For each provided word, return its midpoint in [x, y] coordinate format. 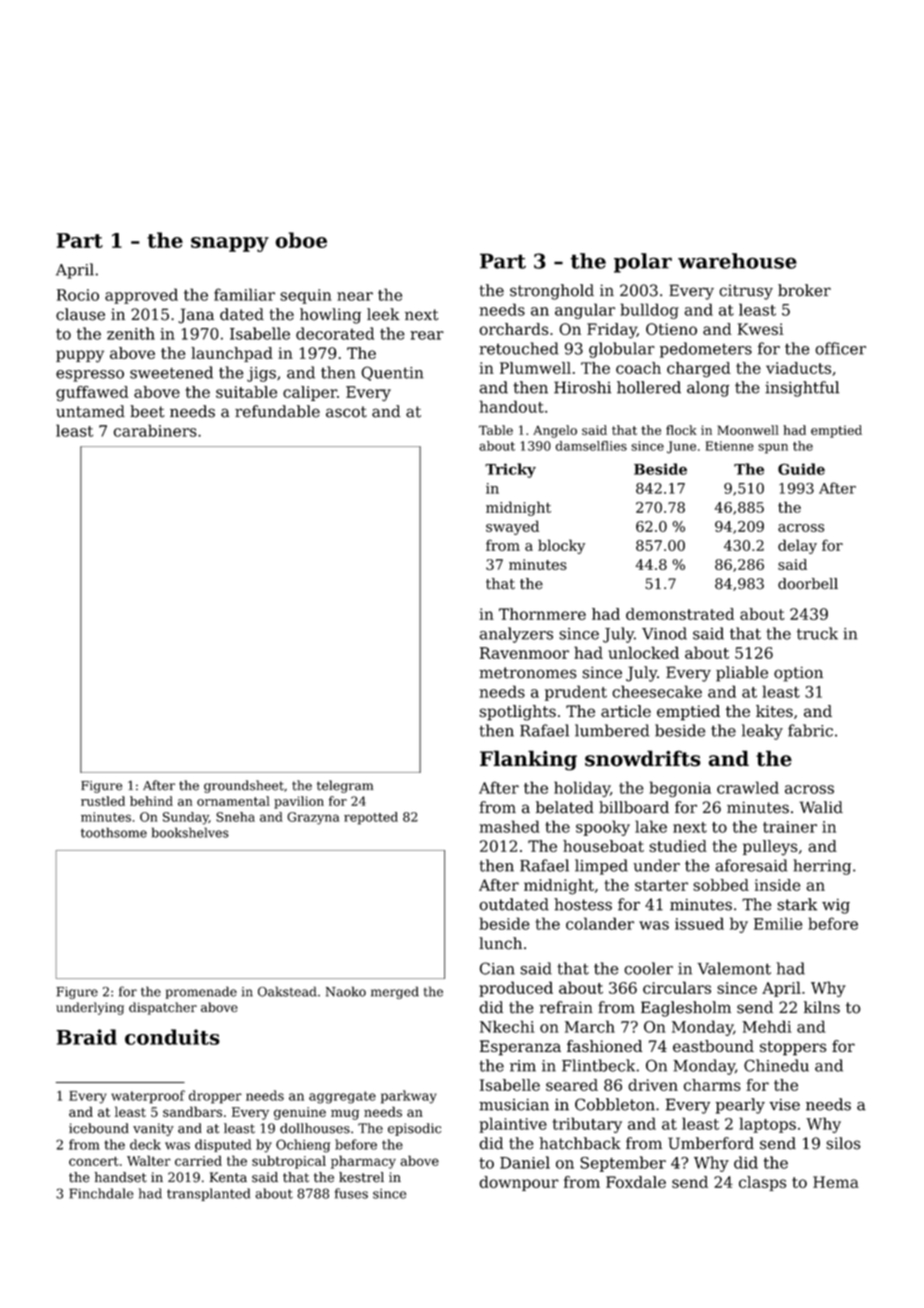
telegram [345, 786]
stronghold [552, 292]
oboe [301, 240]
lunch [500, 943]
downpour [519, 1183]
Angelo [555, 431]
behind [151, 801]
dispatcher [163, 1008]
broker [804, 290]
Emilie [778, 923]
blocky [561, 546]
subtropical [289, 1162]
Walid [821, 807]
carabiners [155, 430]
